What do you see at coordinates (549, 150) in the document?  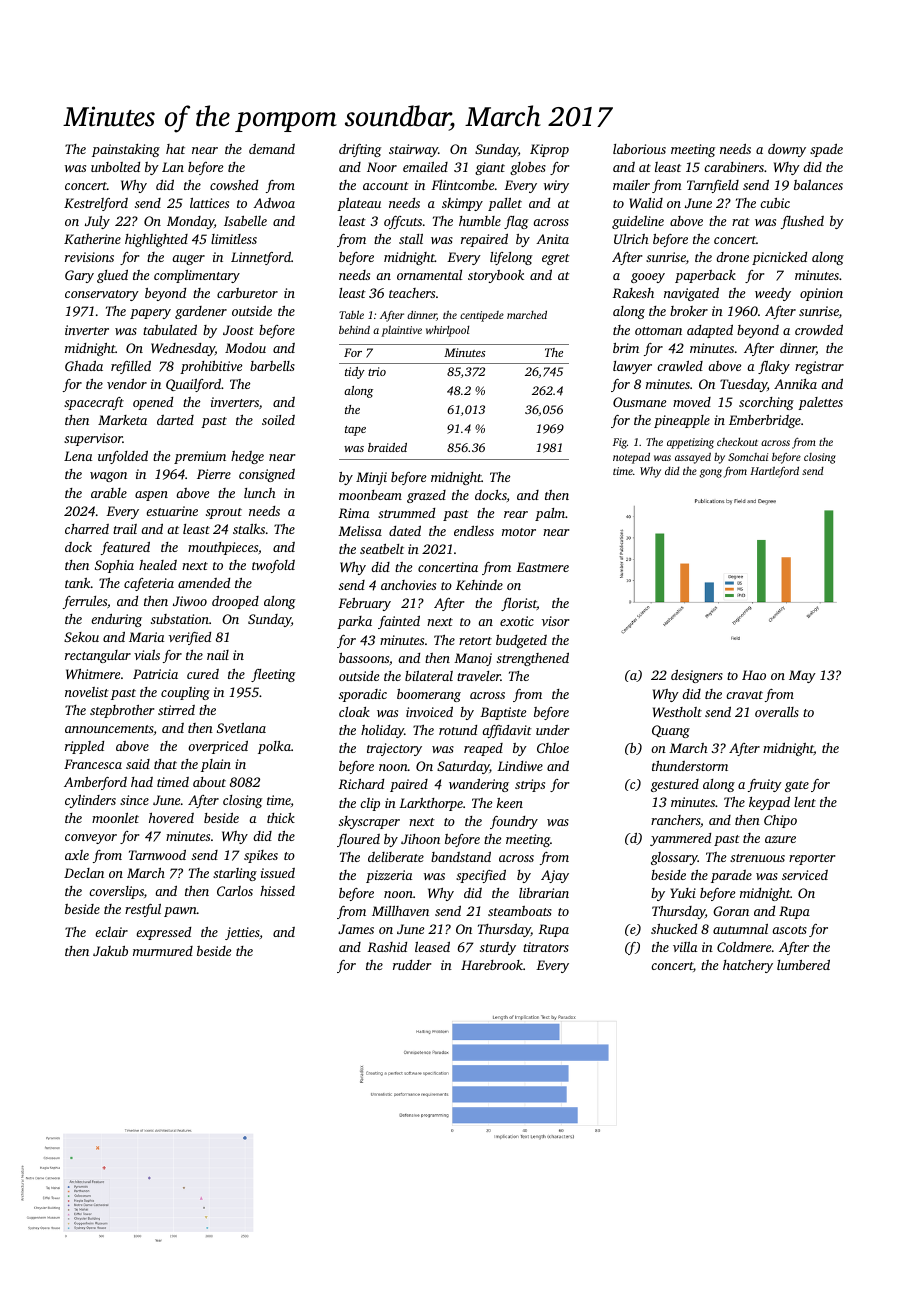 I see `Kiprop` at bounding box center [549, 150].
